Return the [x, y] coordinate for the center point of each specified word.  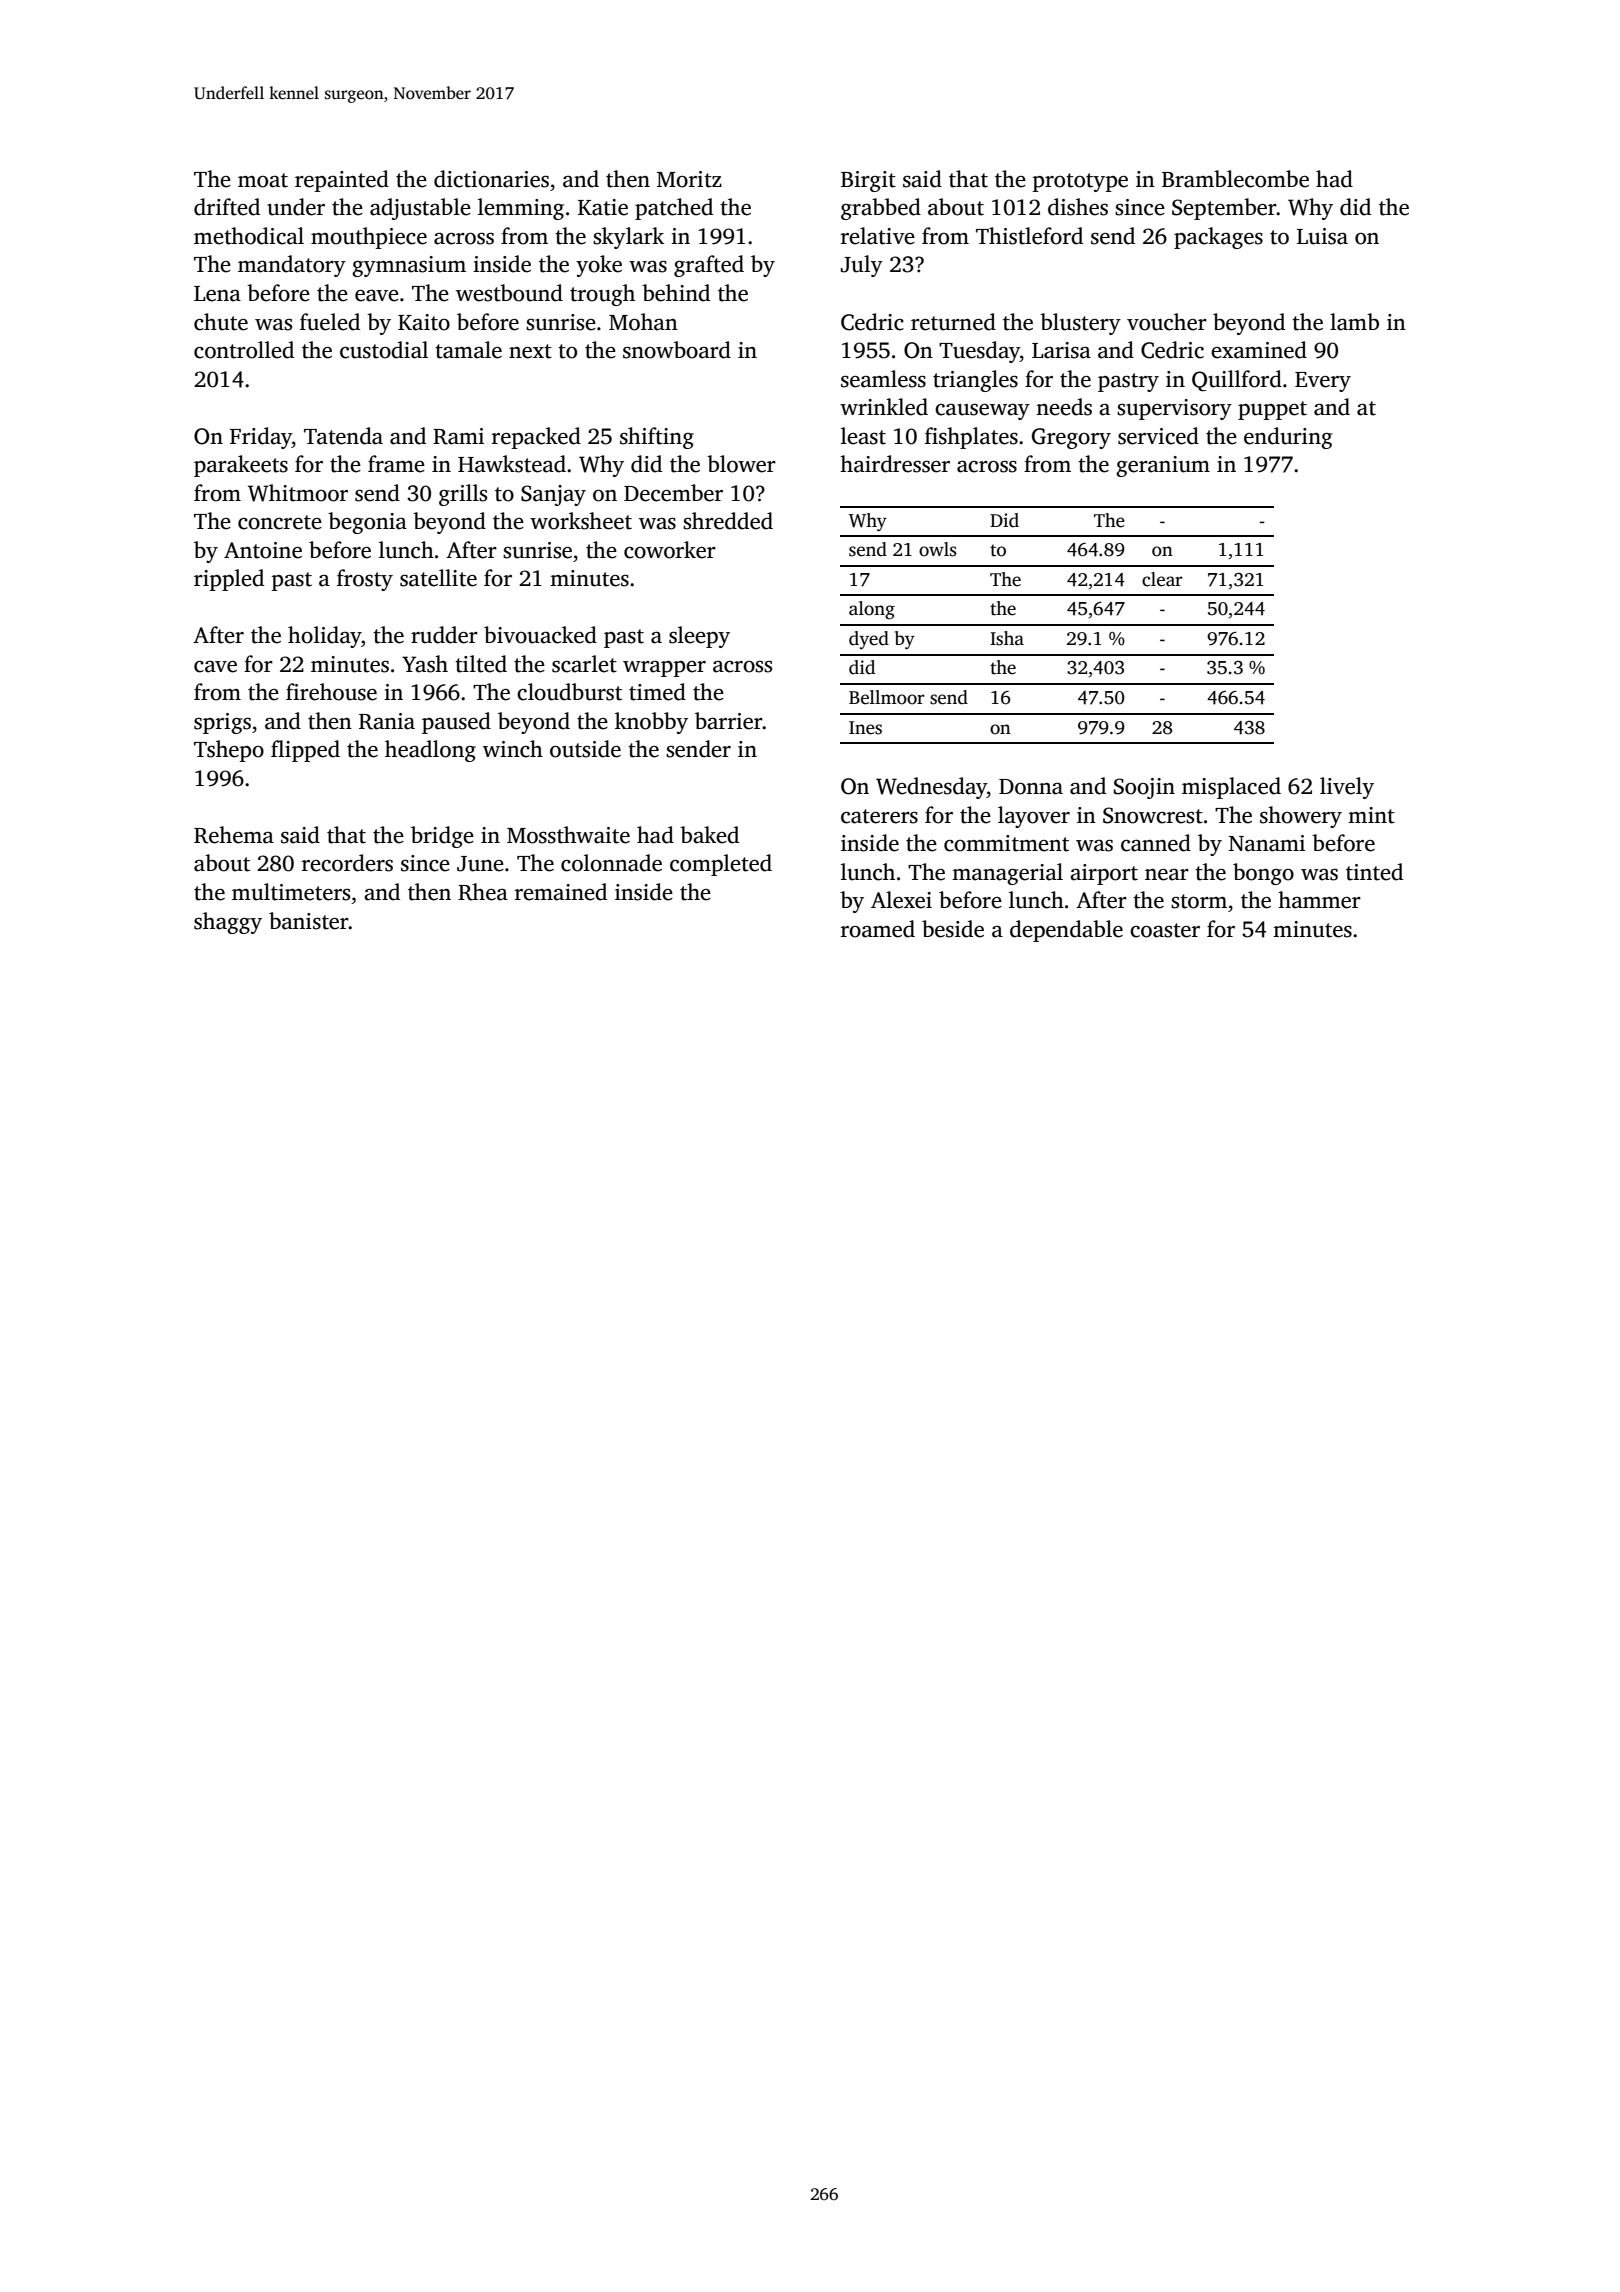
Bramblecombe [1235, 179]
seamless [883, 379]
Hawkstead [512, 464]
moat [263, 180]
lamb [1354, 322]
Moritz [689, 179]
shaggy [228, 923]
